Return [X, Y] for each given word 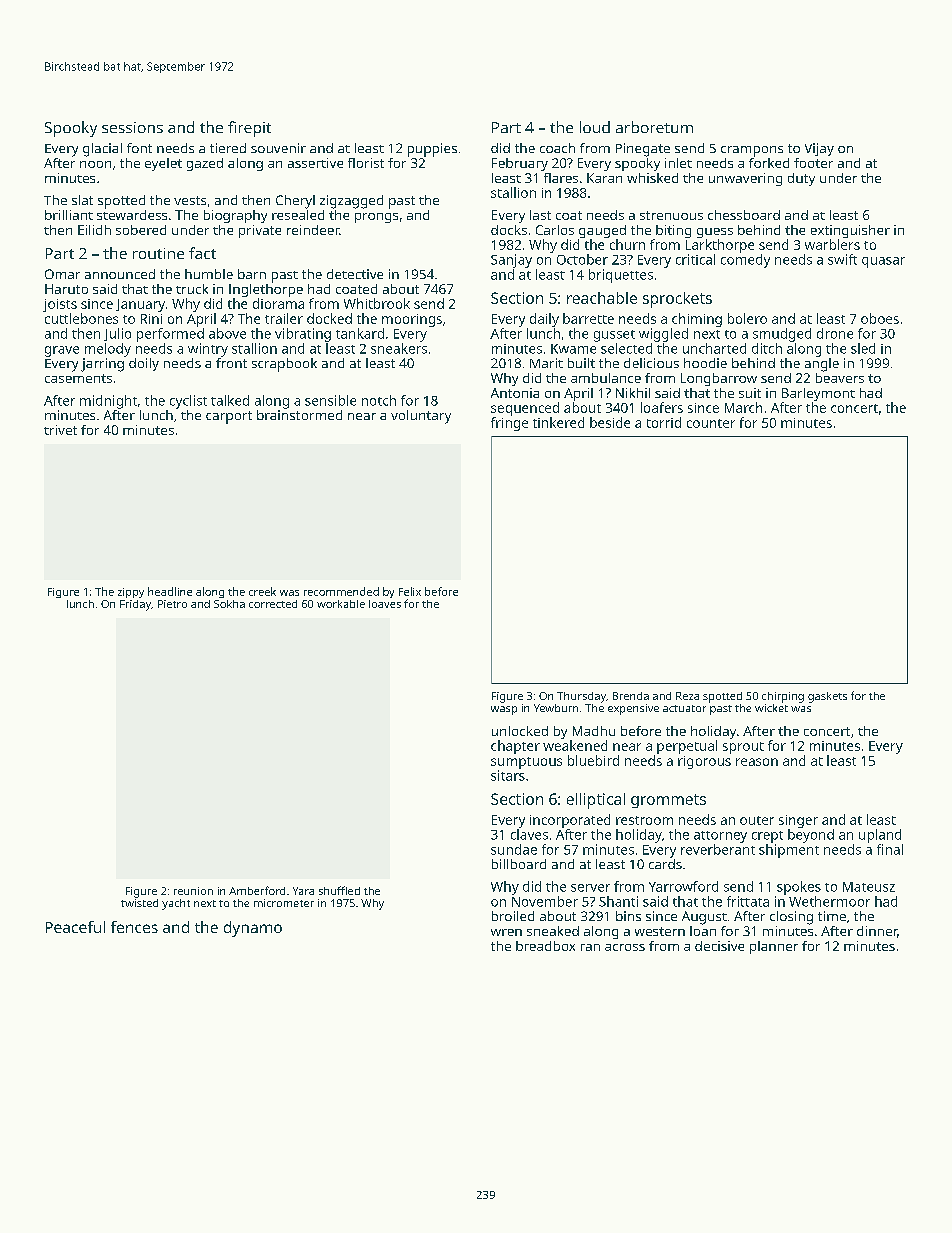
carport [229, 417]
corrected [273, 604]
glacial [102, 150]
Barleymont [818, 394]
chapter [515, 747]
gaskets [827, 697]
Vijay [819, 149]
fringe [509, 424]
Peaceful [75, 927]
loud [595, 127]
